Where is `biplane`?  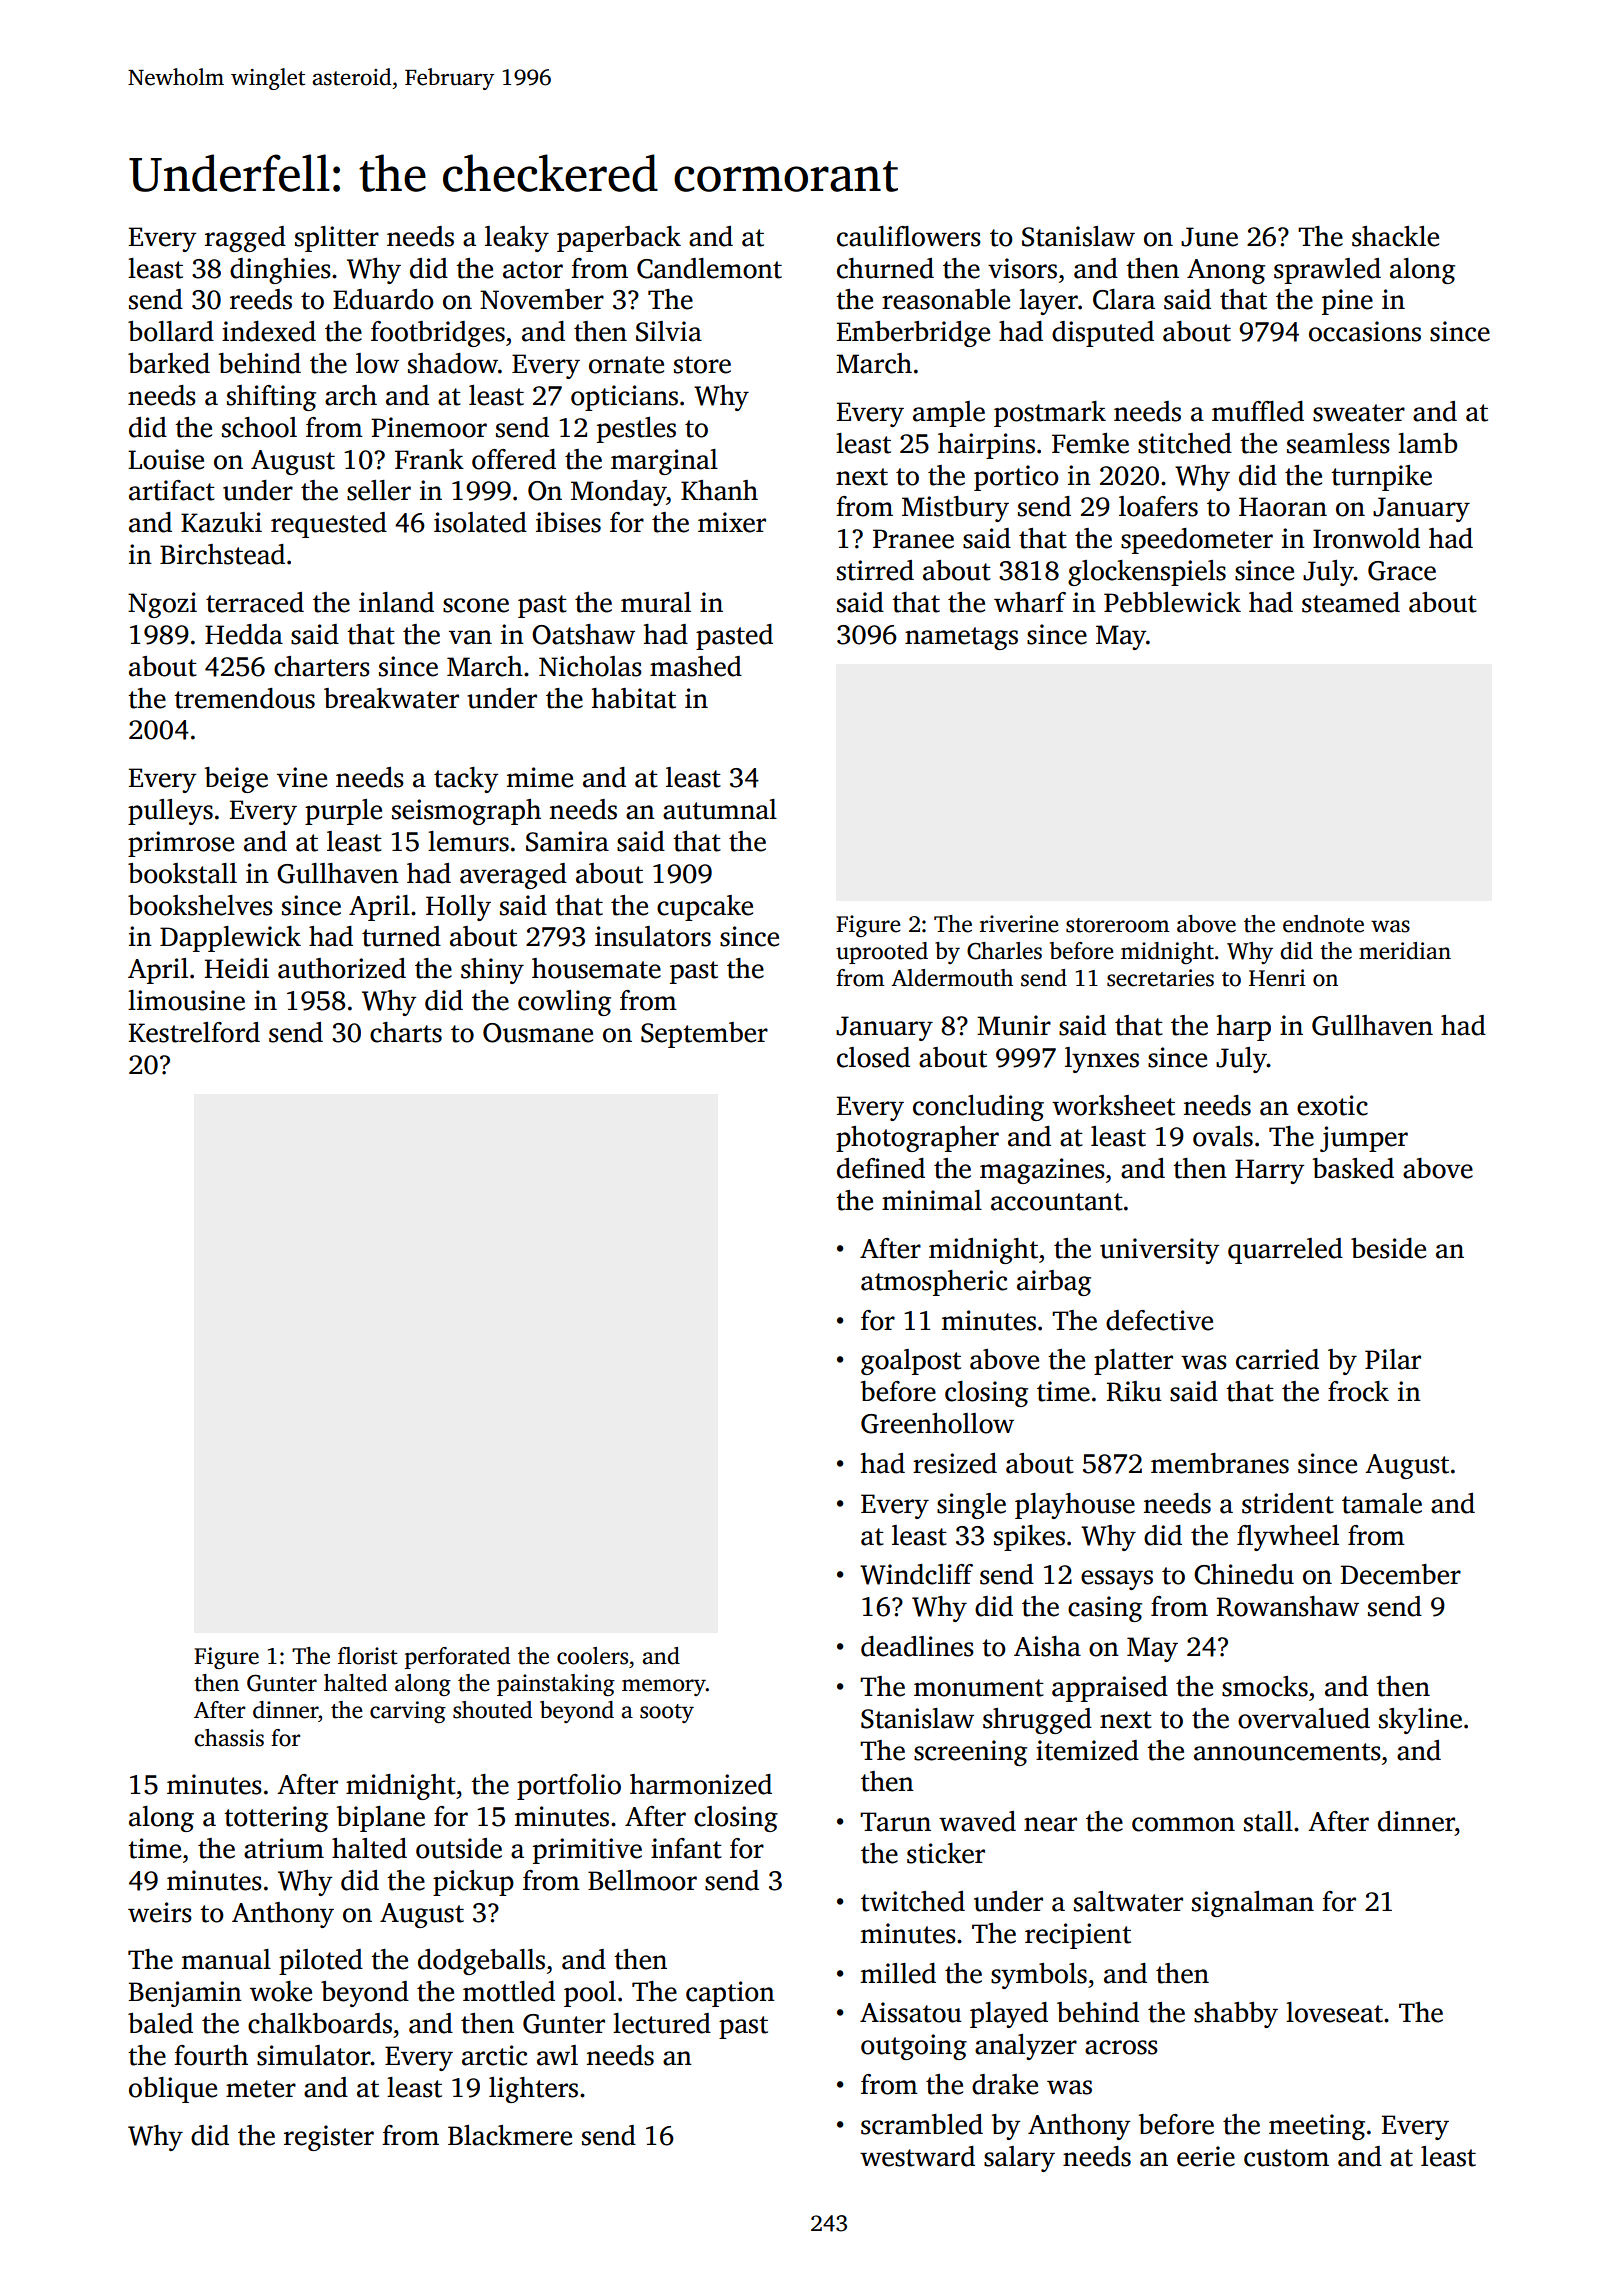 biplane is located at coordinates (381, 1819).
